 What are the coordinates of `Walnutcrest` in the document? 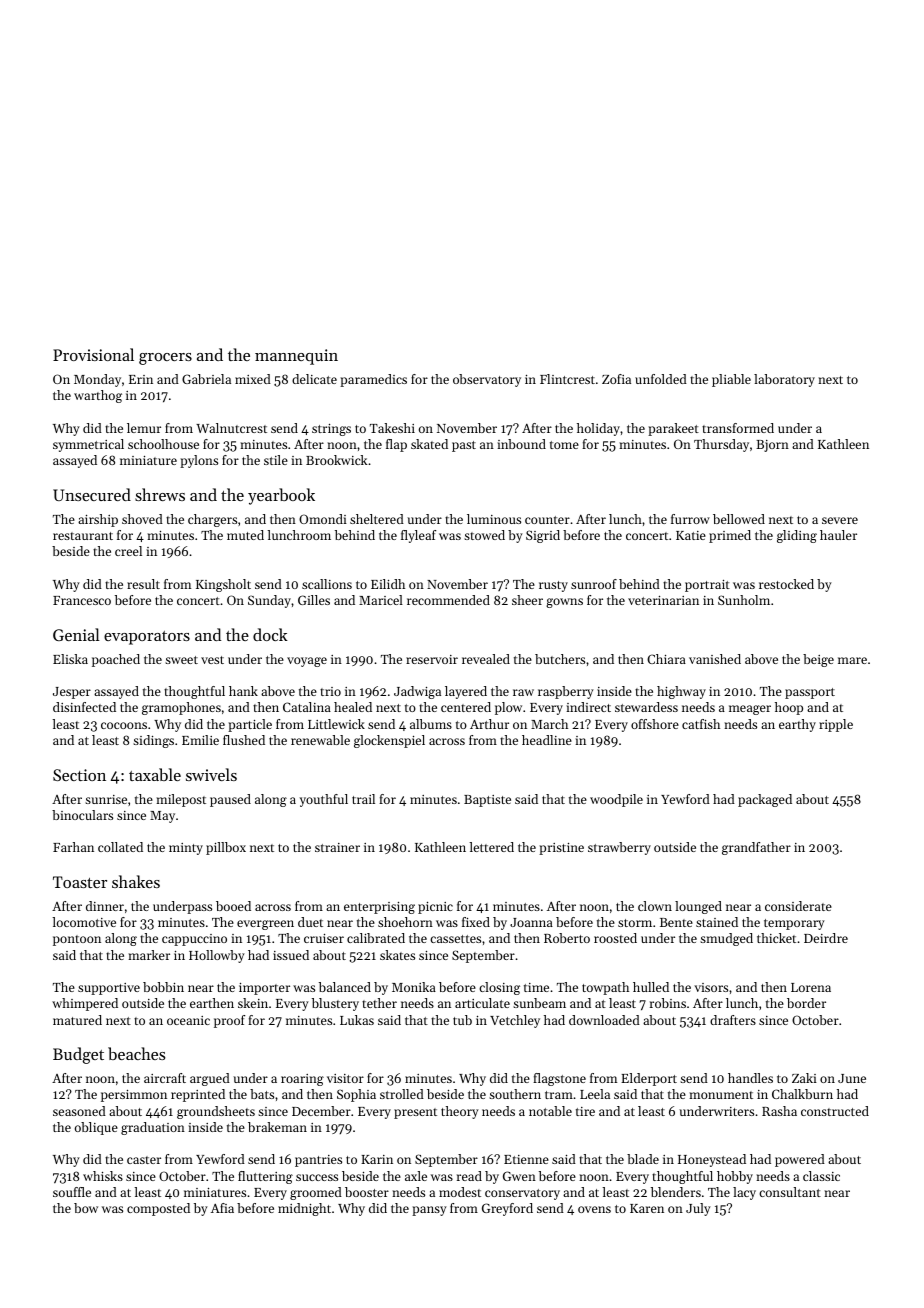 It's located at (231, 428).
